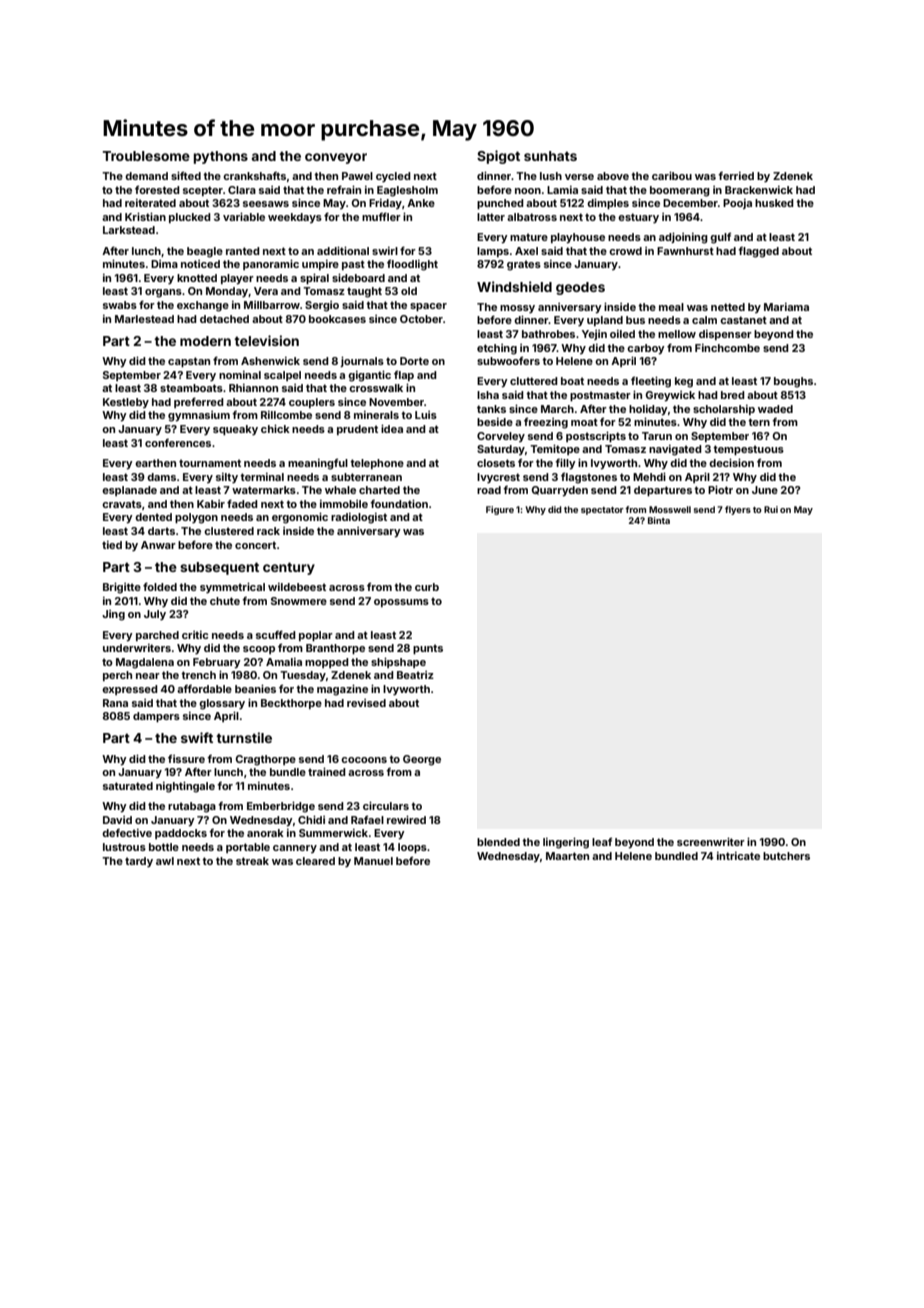  I want to click on Troublesome, so click(146, 156).
